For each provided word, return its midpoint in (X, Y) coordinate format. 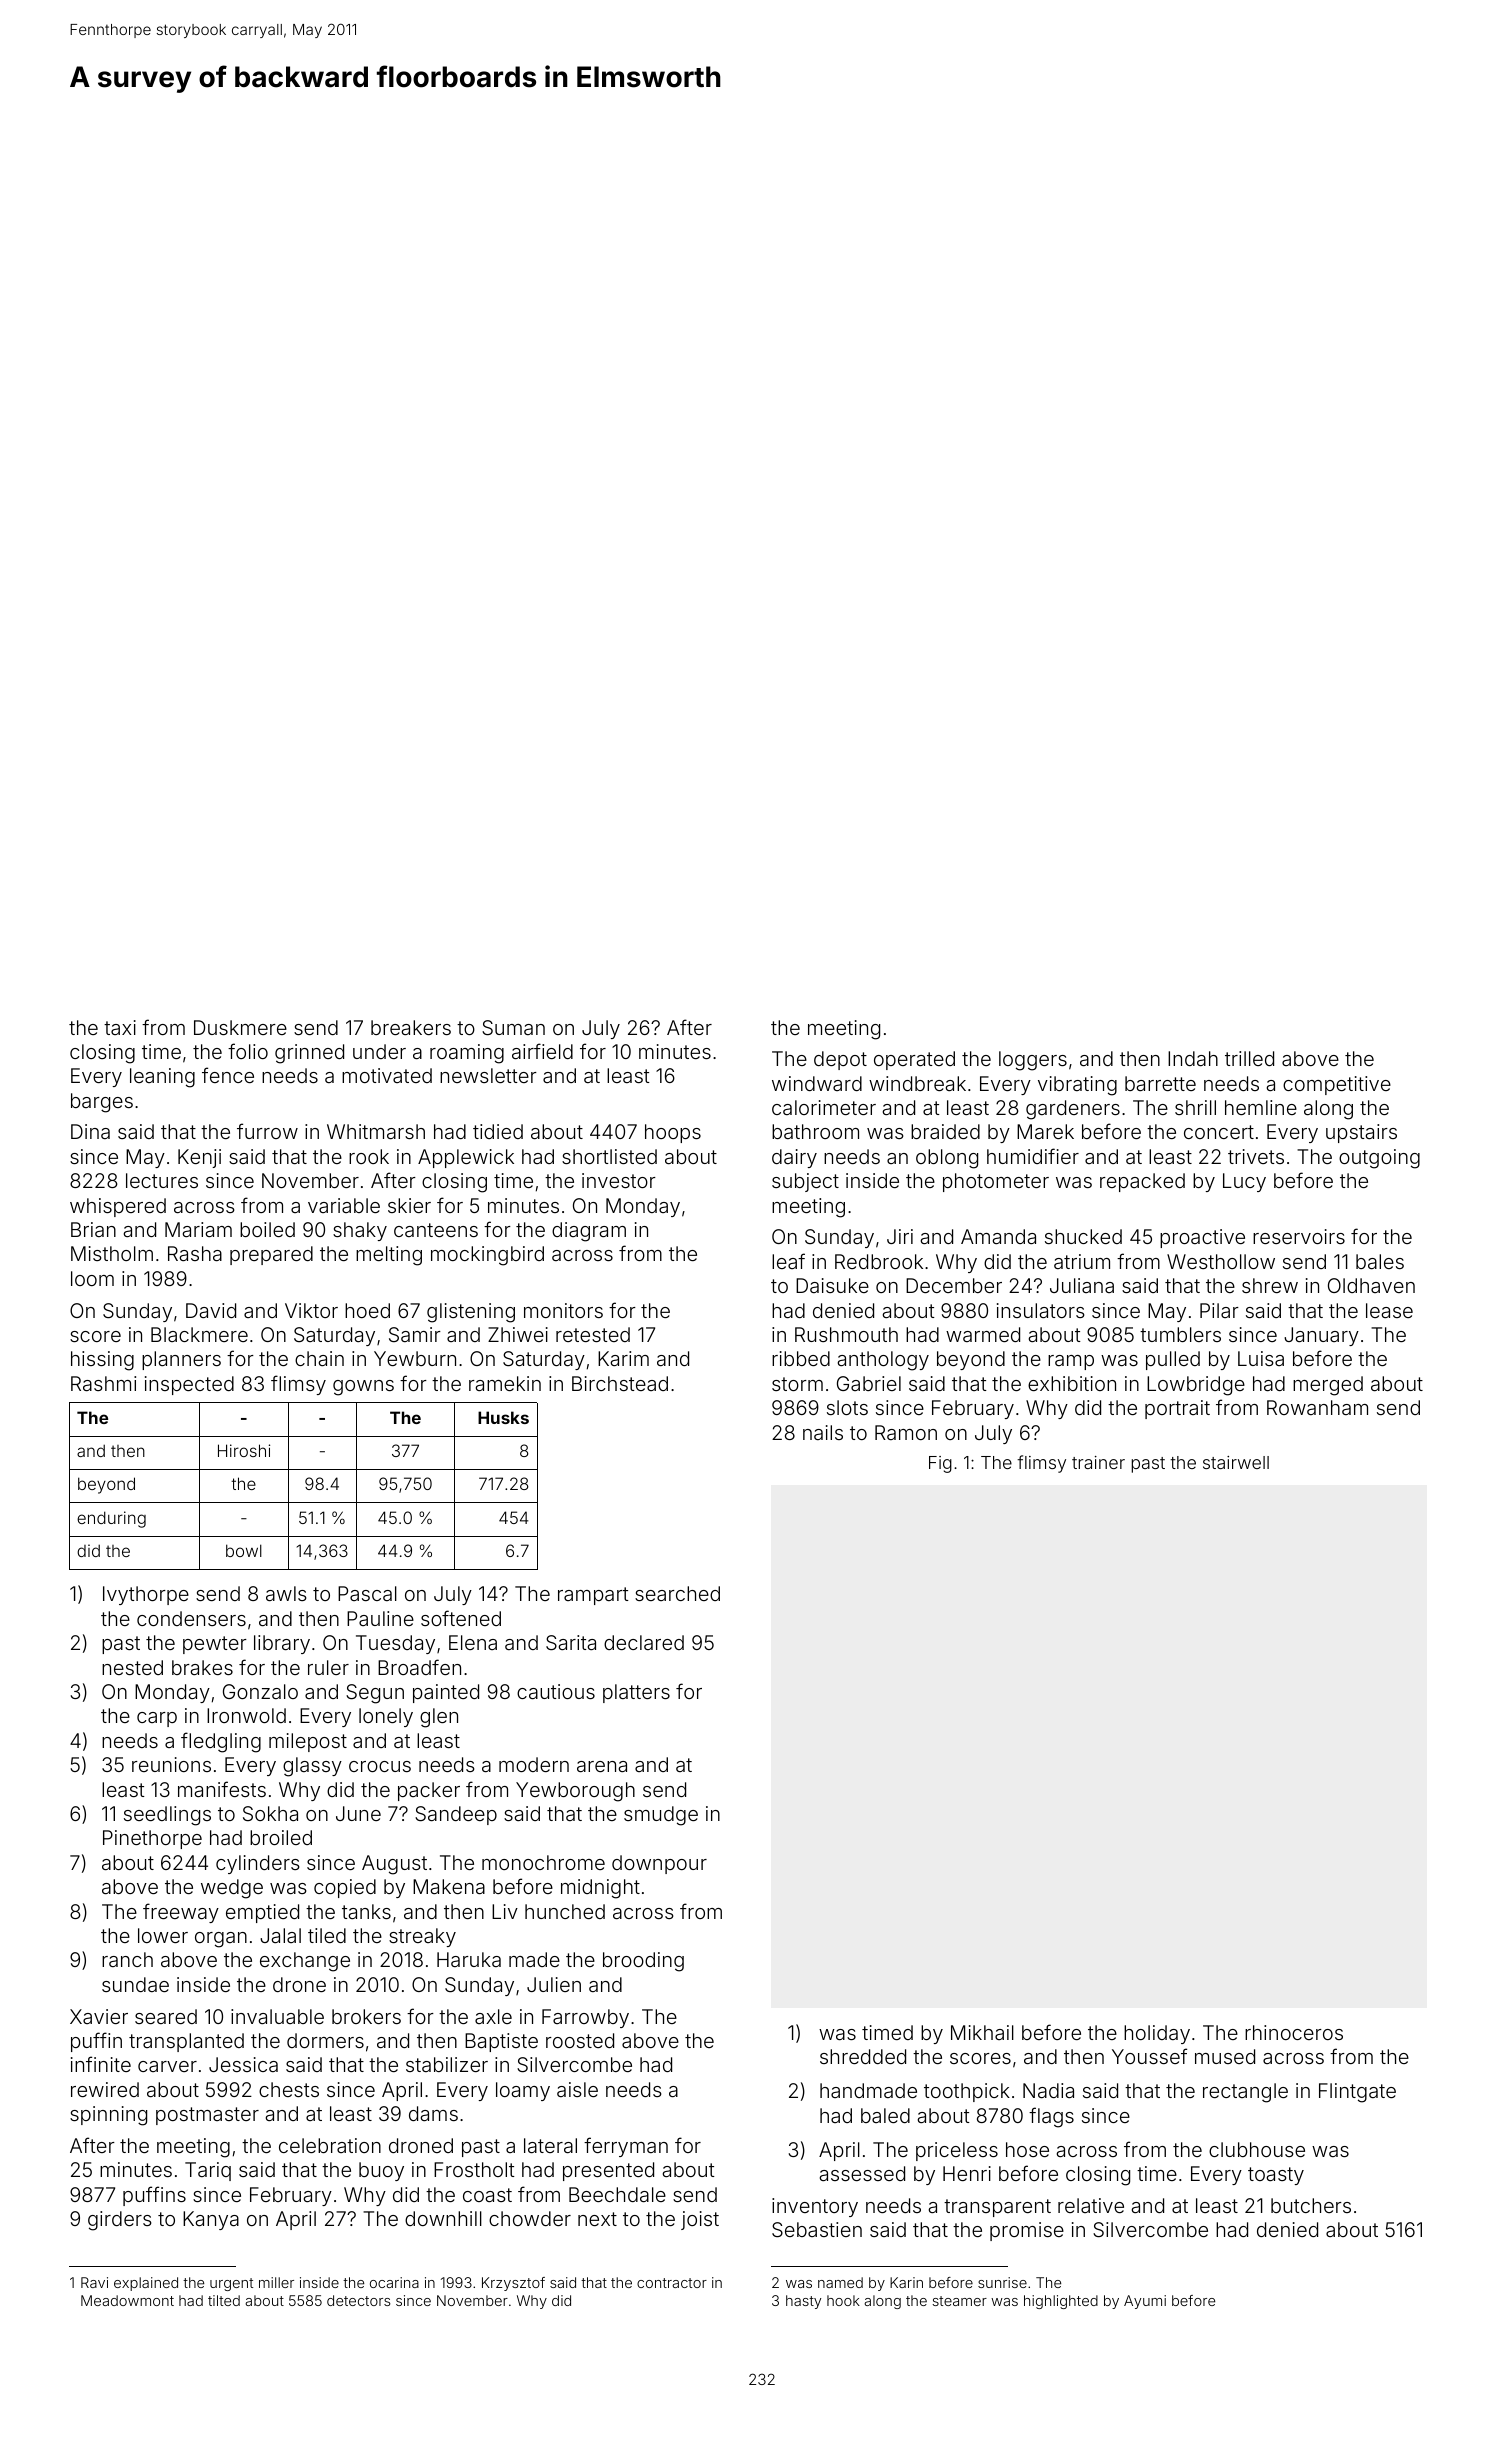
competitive (1337, 1085)
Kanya (211, 2220)
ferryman (626, 2147)
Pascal (367, 1593)
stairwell (1236, 1462)
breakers (411, 1027)
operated (914, 1060)
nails (823, 1432)
